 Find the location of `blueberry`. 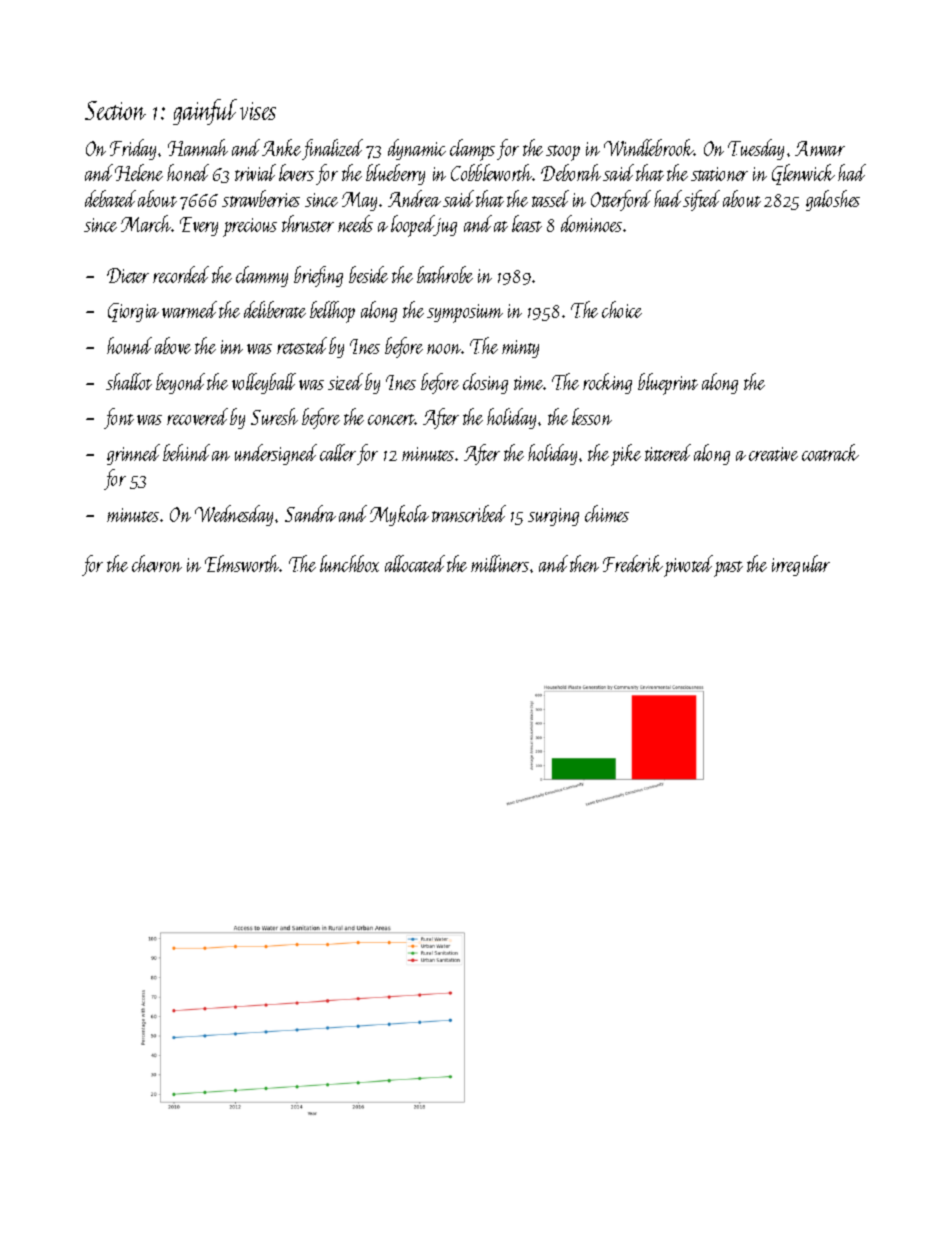

blueberry is located at coordinates (395, 174).
